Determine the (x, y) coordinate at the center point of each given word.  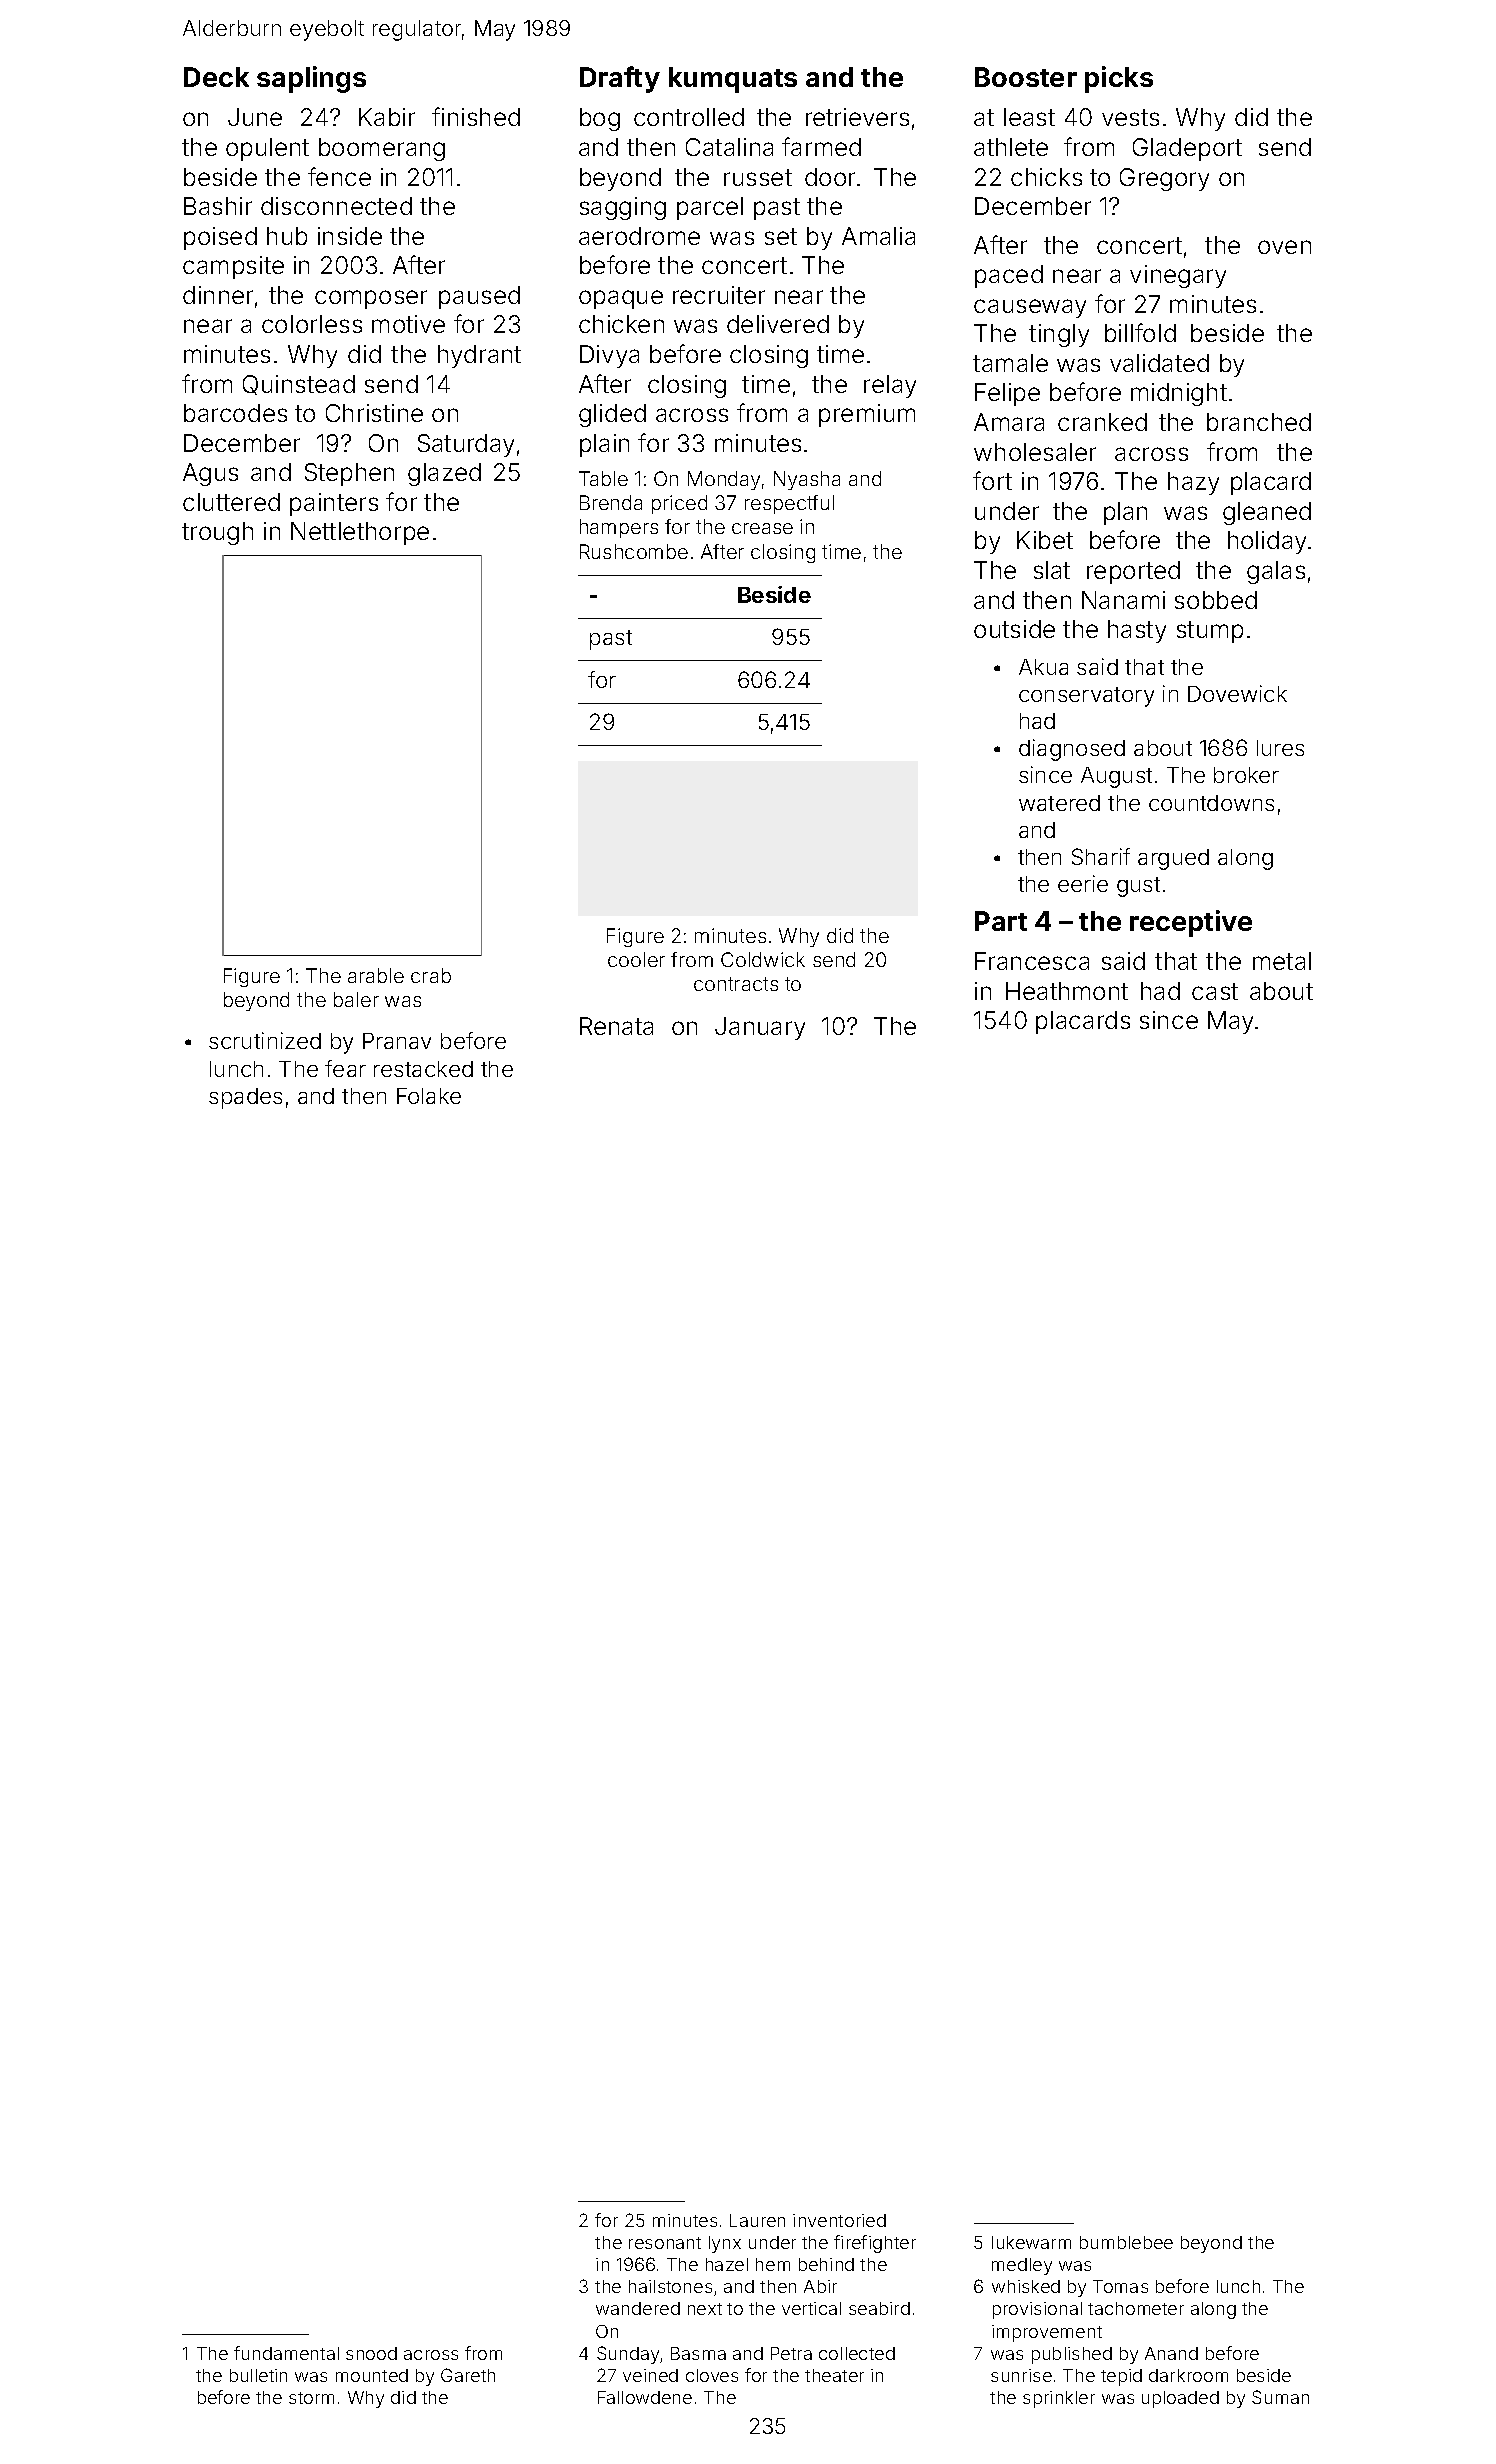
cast (1215, 991)
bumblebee (1126, 2242)
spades (245, 1098)
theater (834, 2375)
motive (408, 324)
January (760, 1028)
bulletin (258, 2375)
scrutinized (265, 1040)
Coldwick (763, 959)
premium (867, 415)
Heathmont (1067, 991)
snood (371, 2353)
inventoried (839, 2220)
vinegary (1178, 276)
